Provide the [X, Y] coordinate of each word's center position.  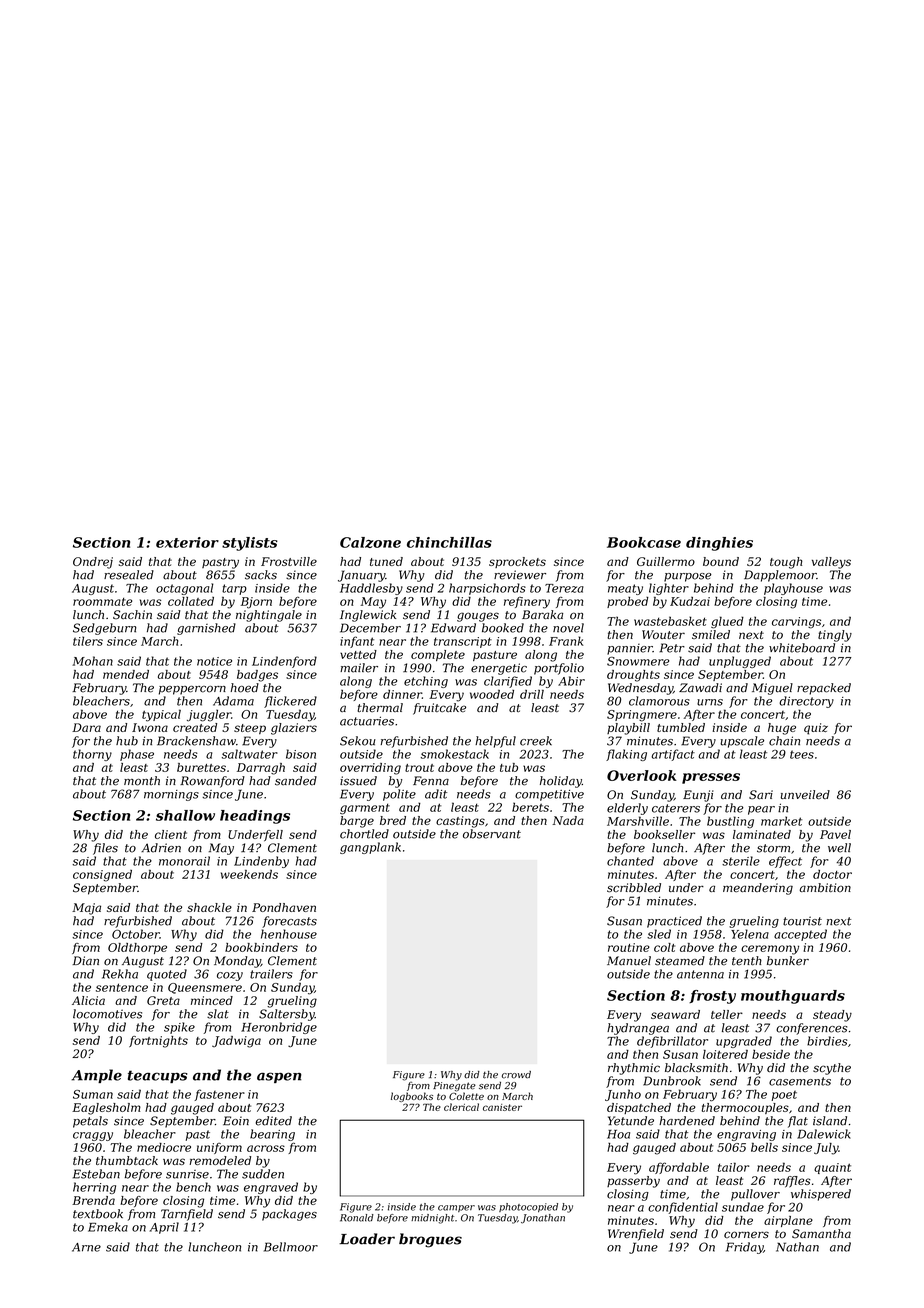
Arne [86, 1247]
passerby [633, 1182]
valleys [831, 563]
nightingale [269, 616]
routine [629, 947]
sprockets [517, 562]
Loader [367, 1239]
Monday [237, 962]
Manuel [629, 961]
